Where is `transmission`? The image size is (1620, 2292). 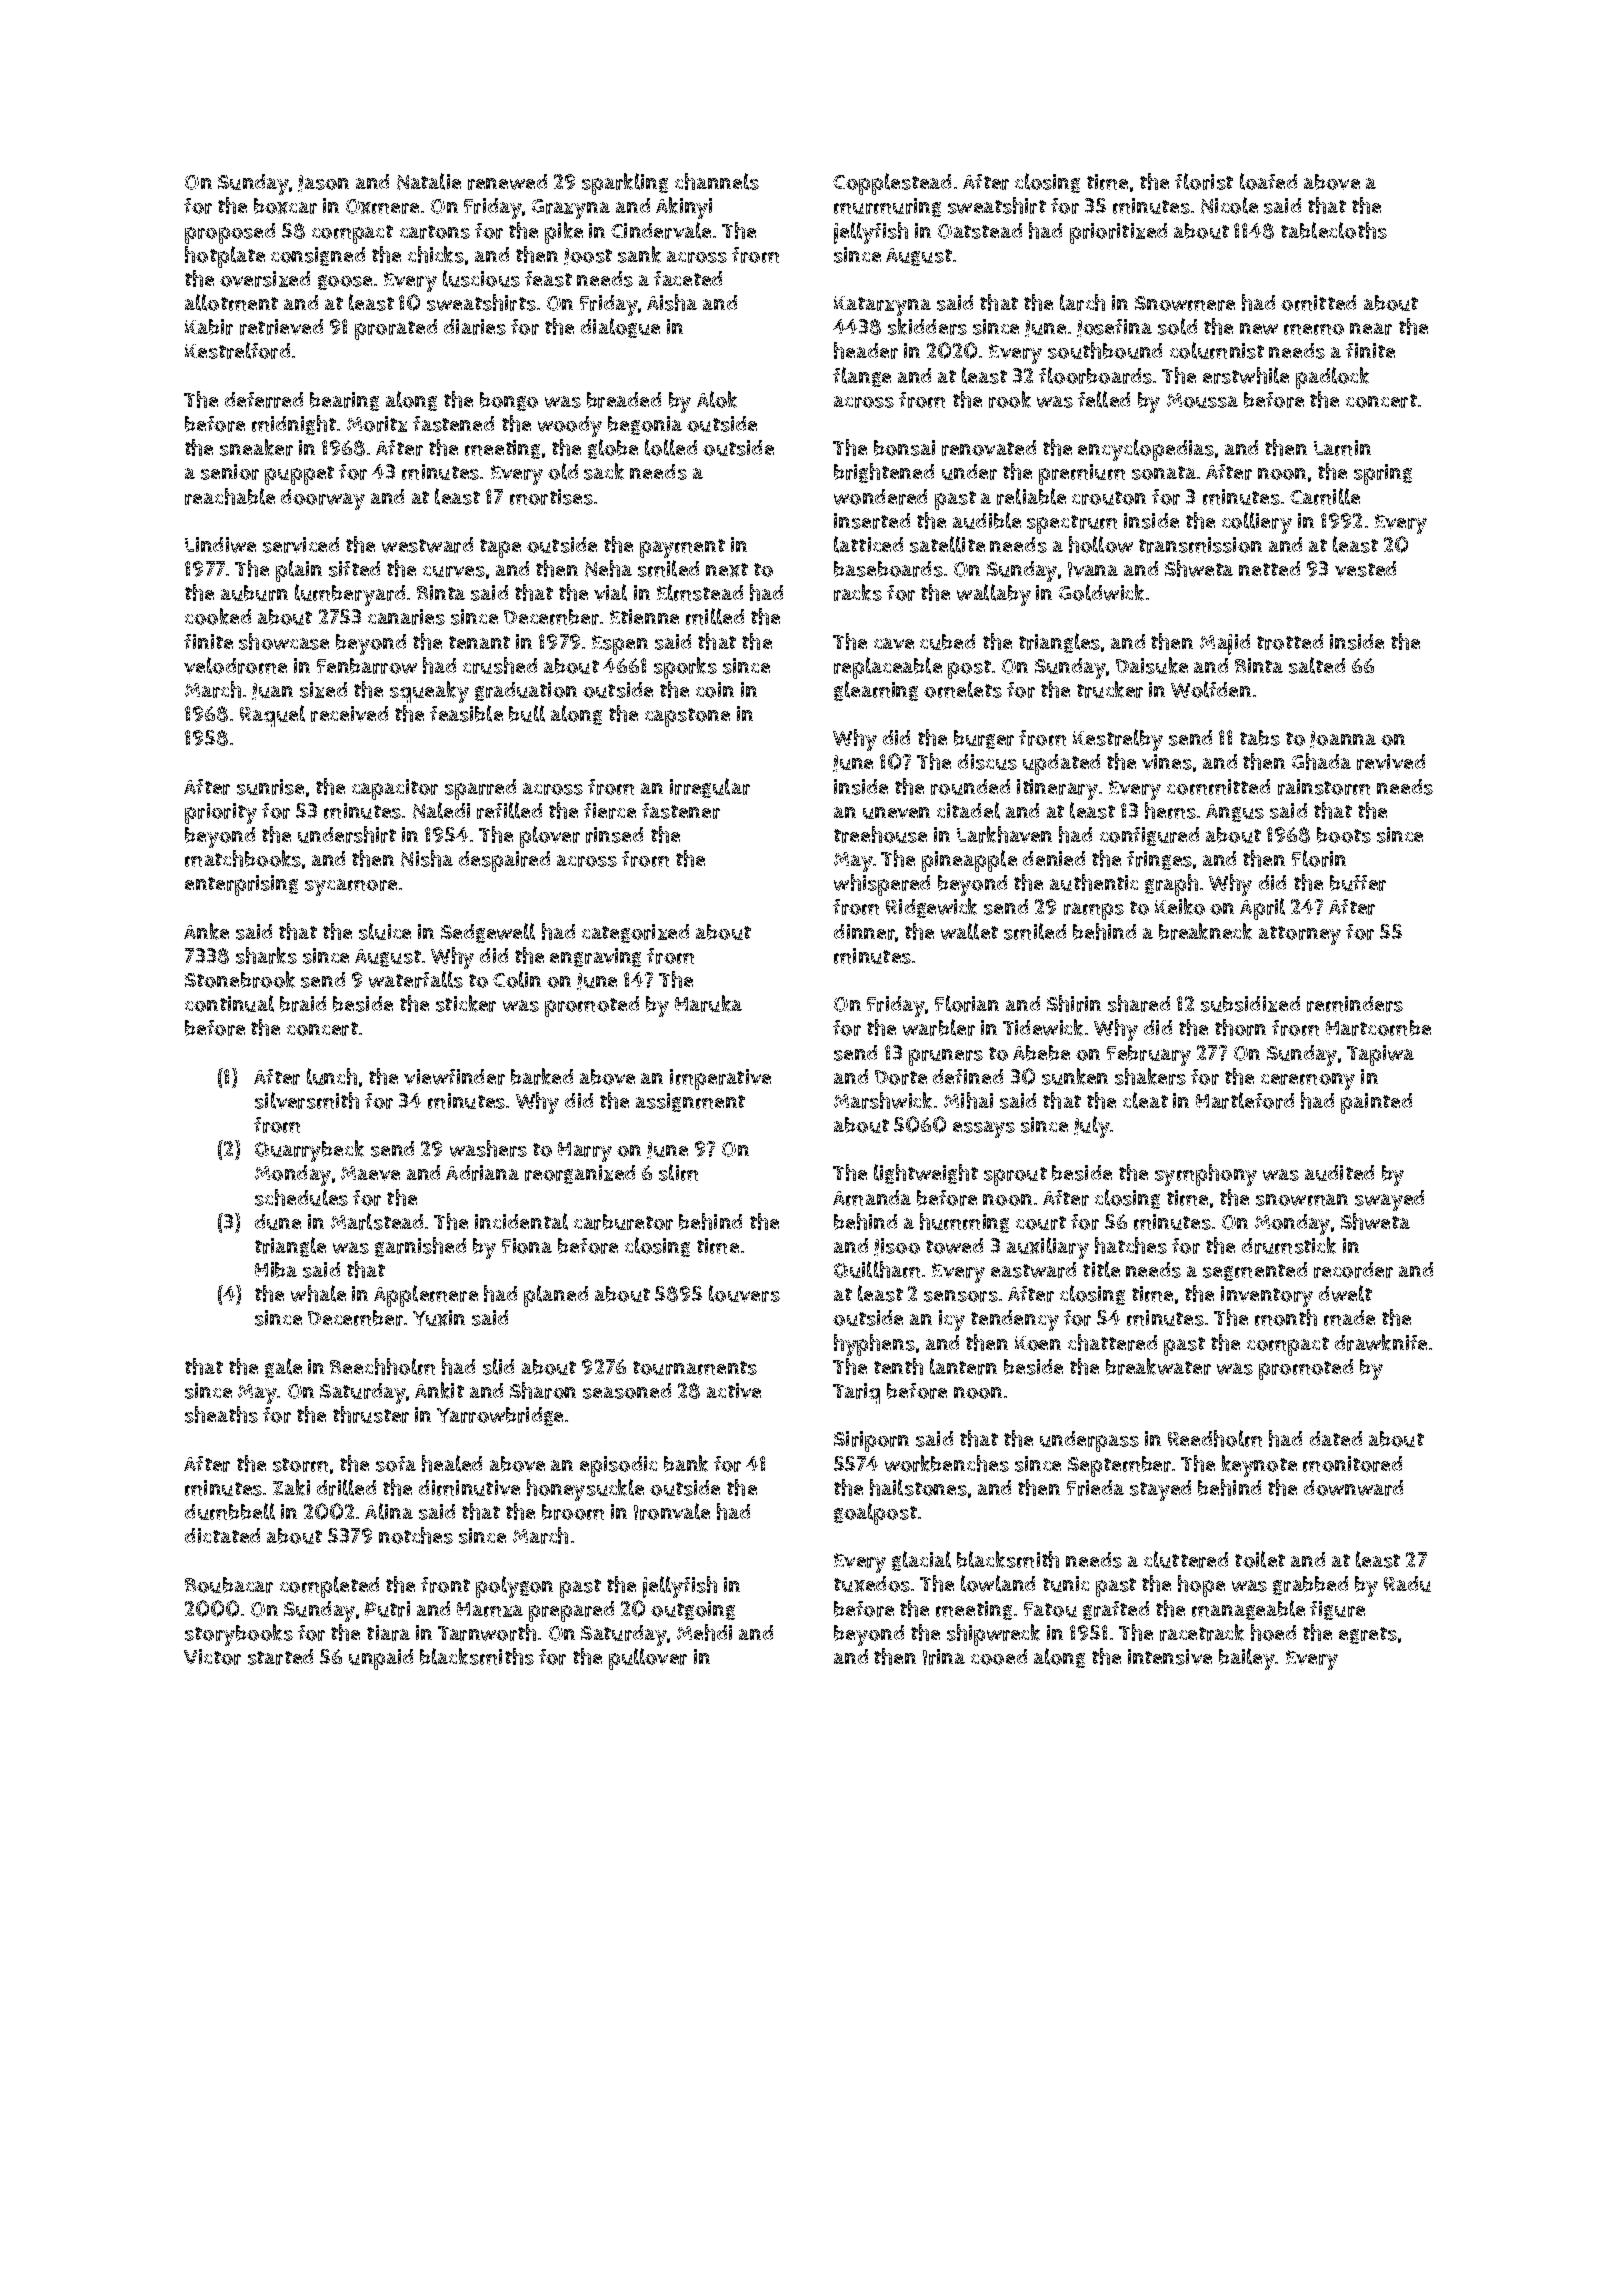
transmission is located at coordinates (1200, 545).
